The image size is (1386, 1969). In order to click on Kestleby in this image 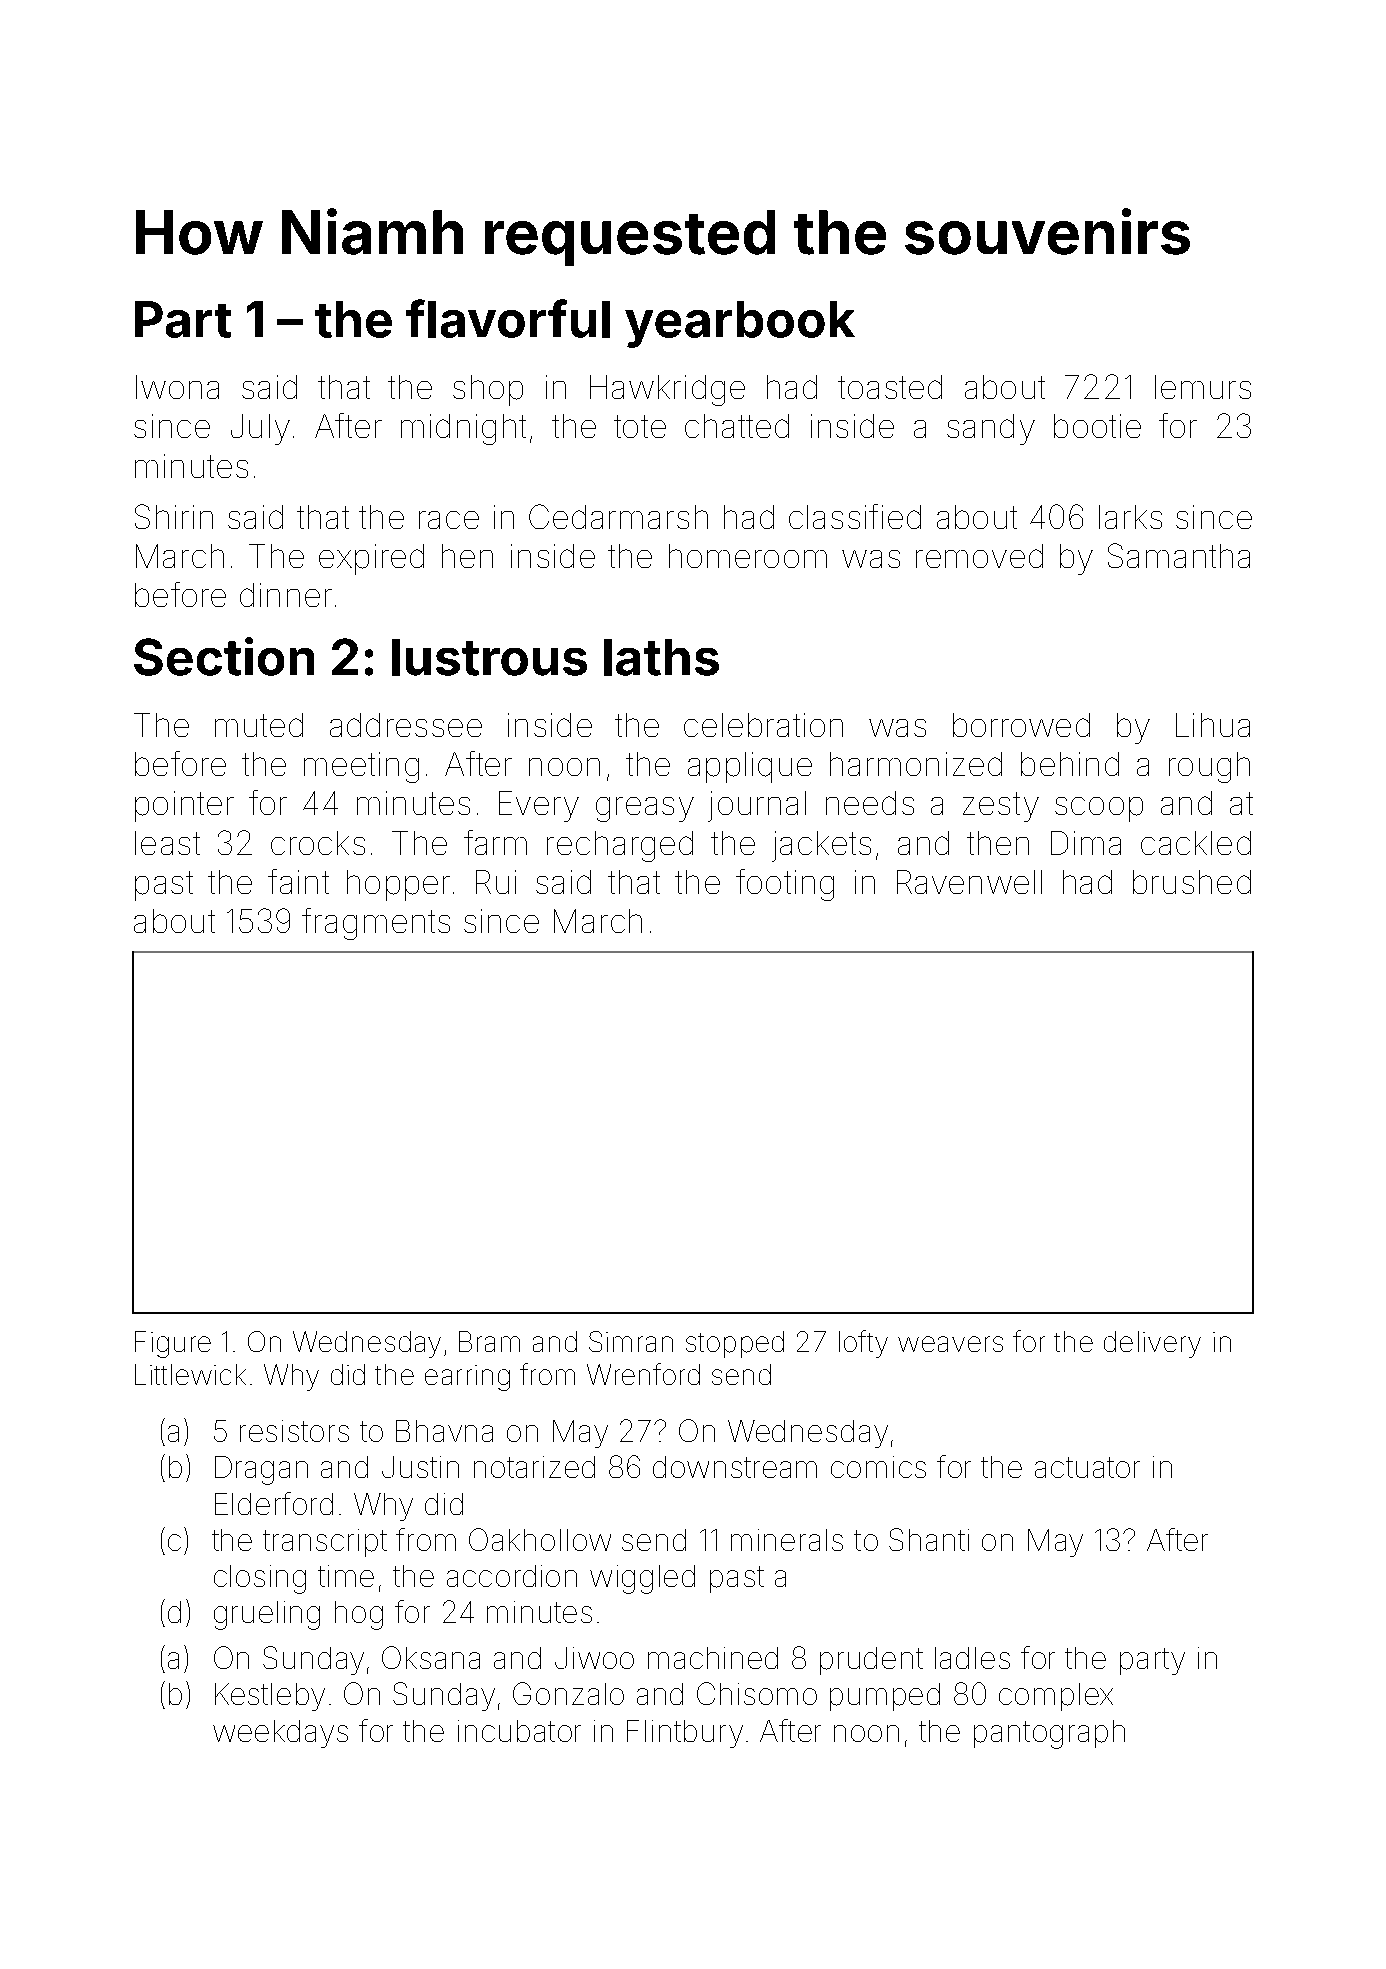, I will do `click(270, 1697)`.
